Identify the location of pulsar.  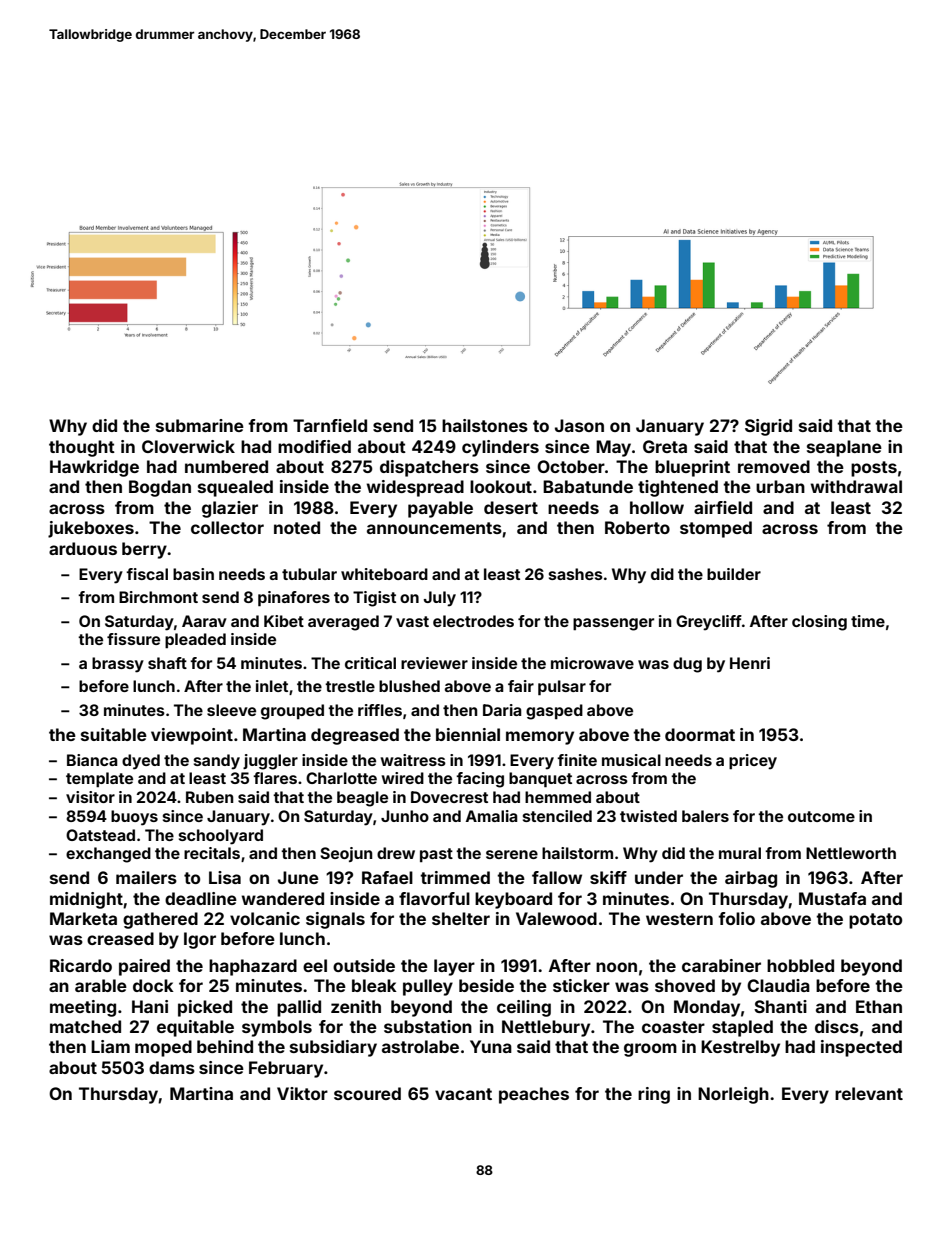
(562, 687).
